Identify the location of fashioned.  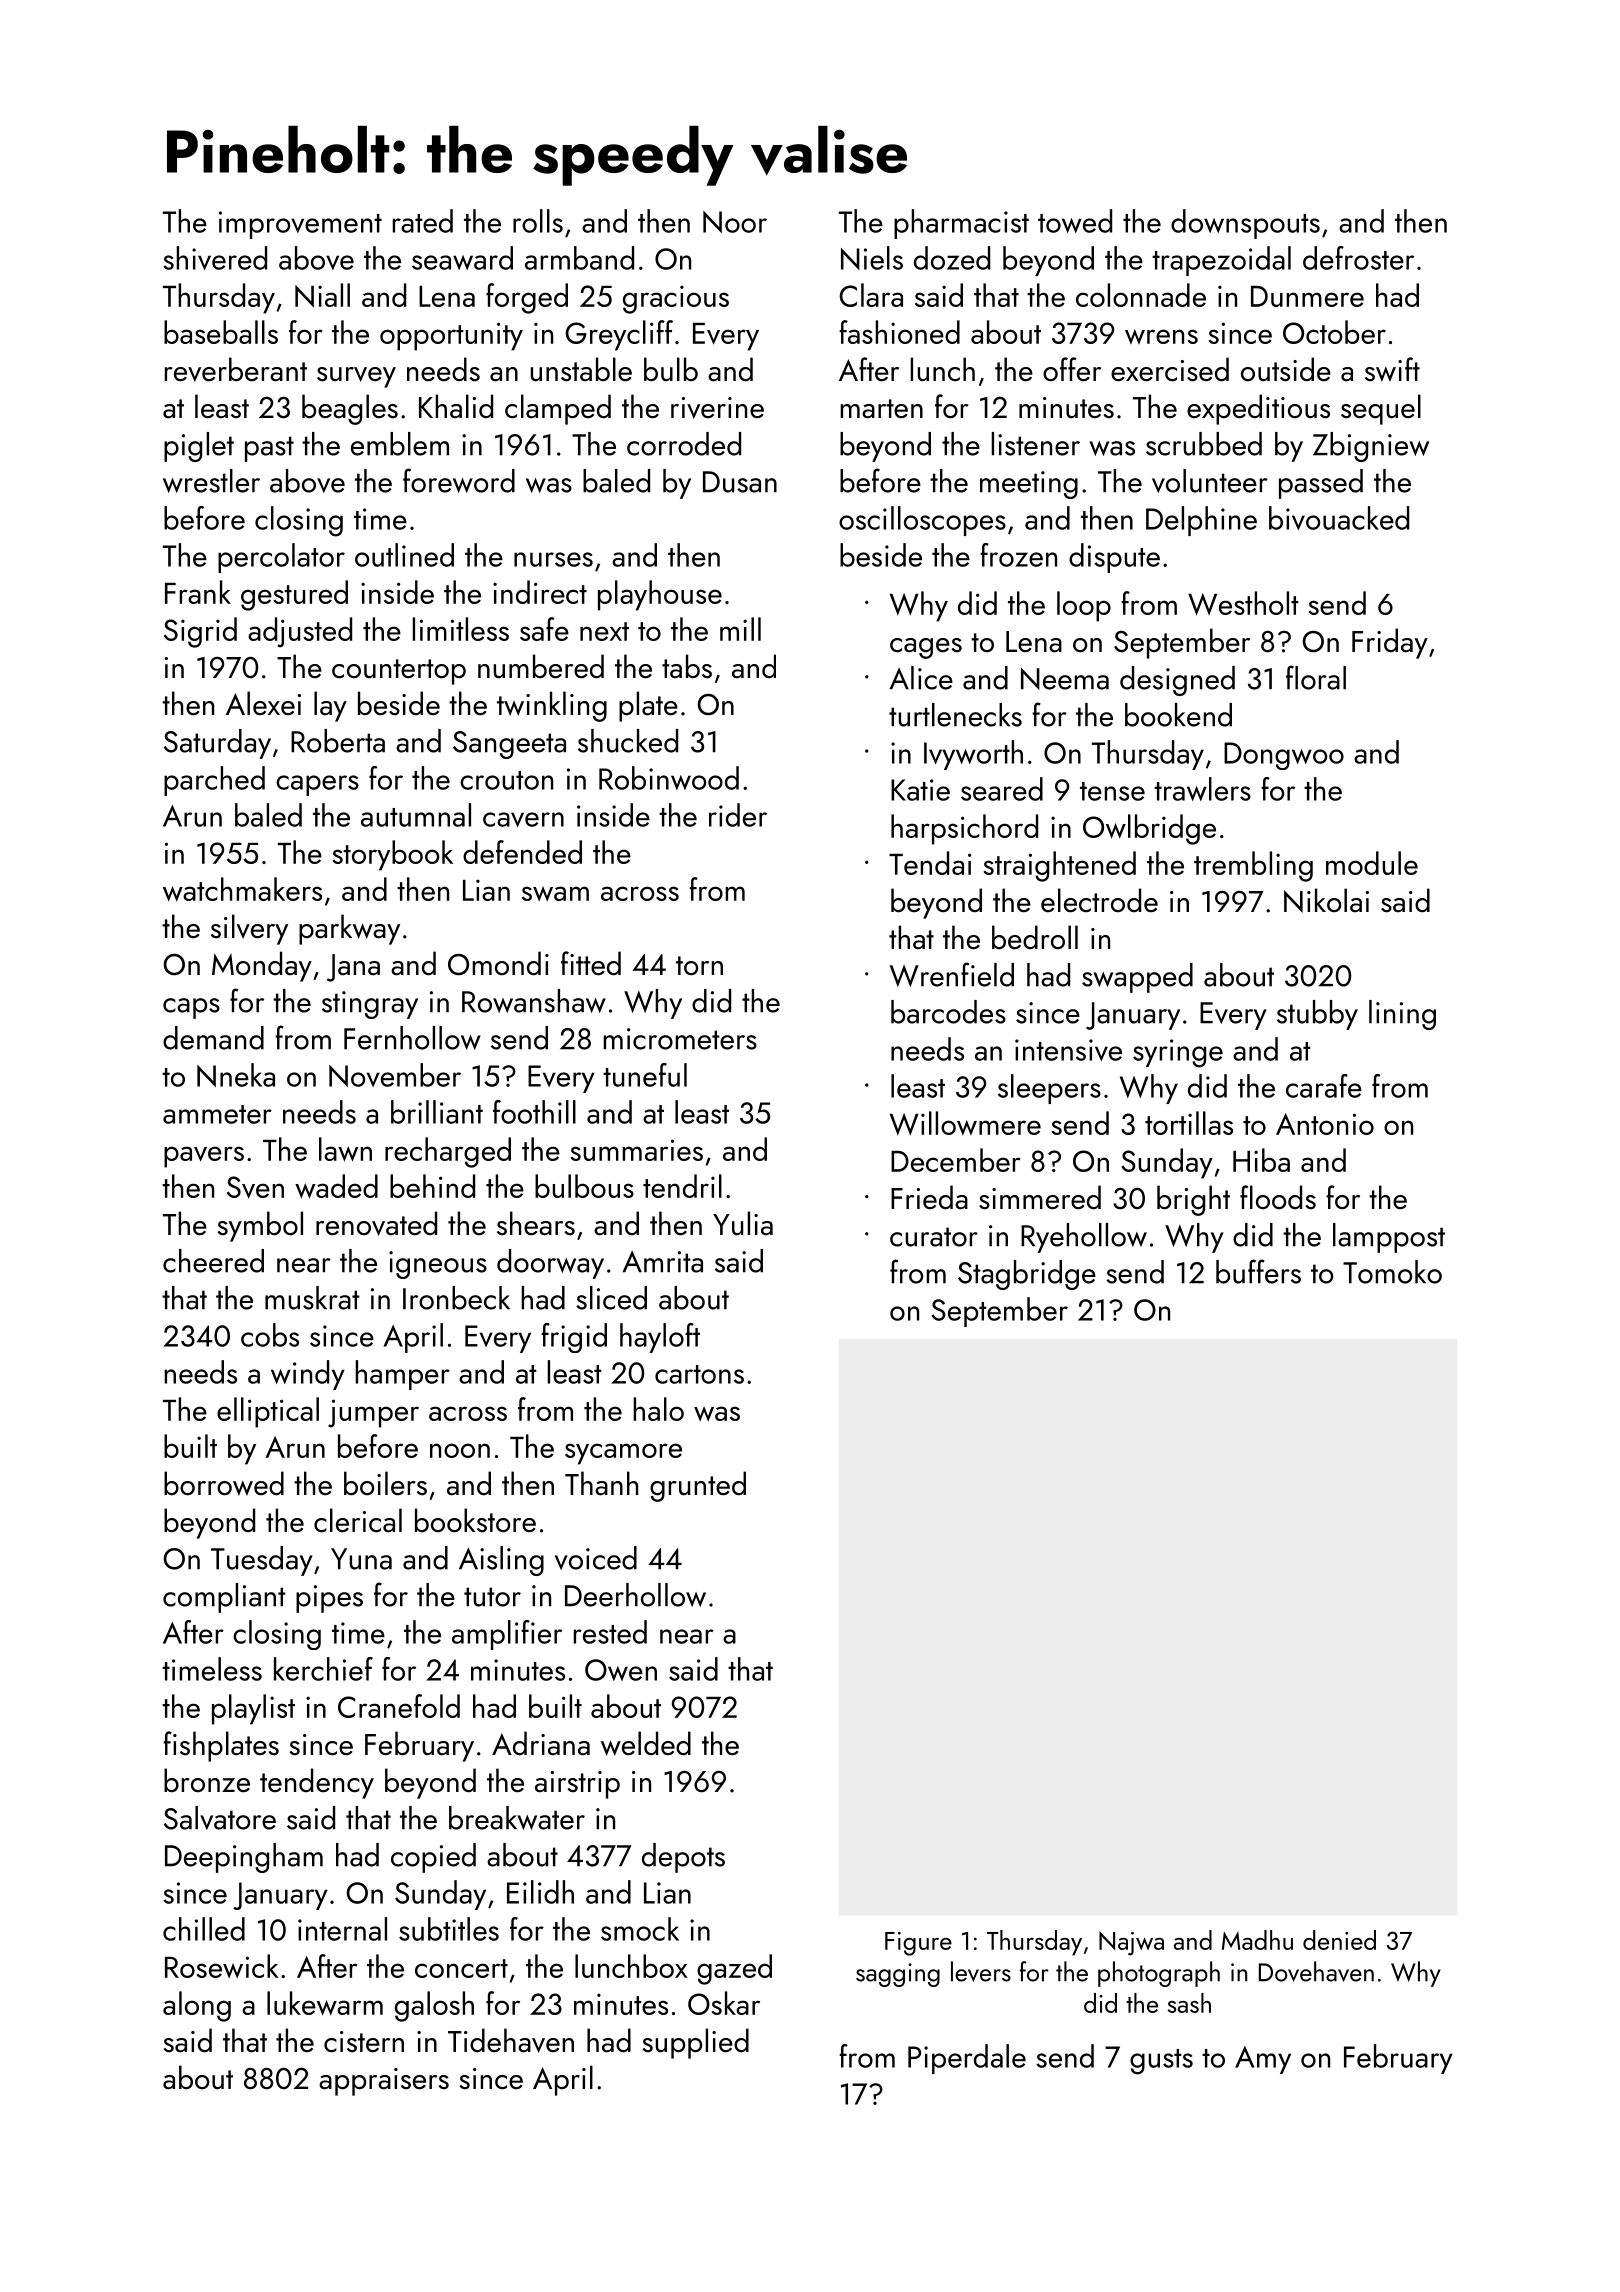
(899, 332).
